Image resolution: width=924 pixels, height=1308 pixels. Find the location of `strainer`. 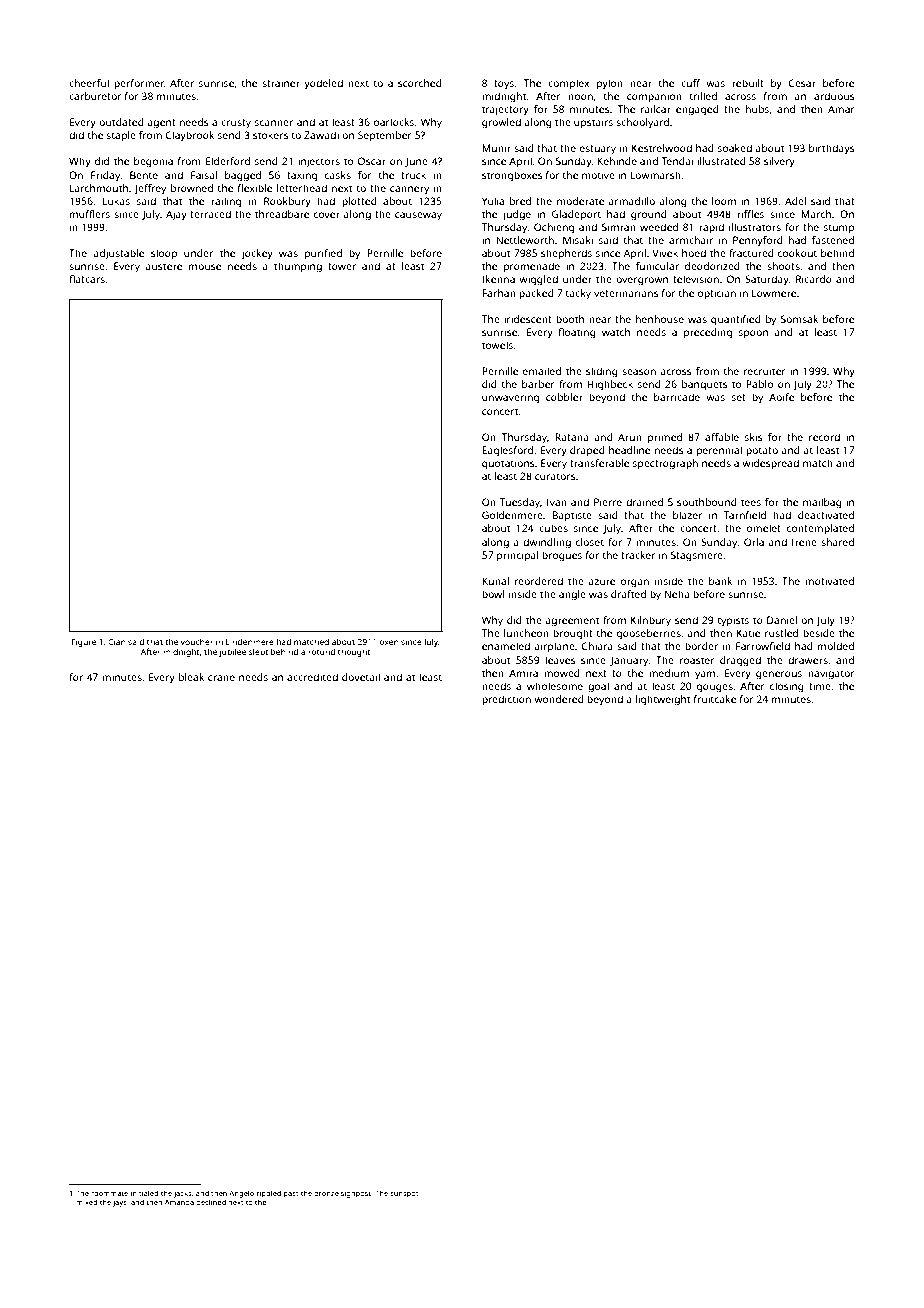

strainer is located at coordinates (281, 83).
